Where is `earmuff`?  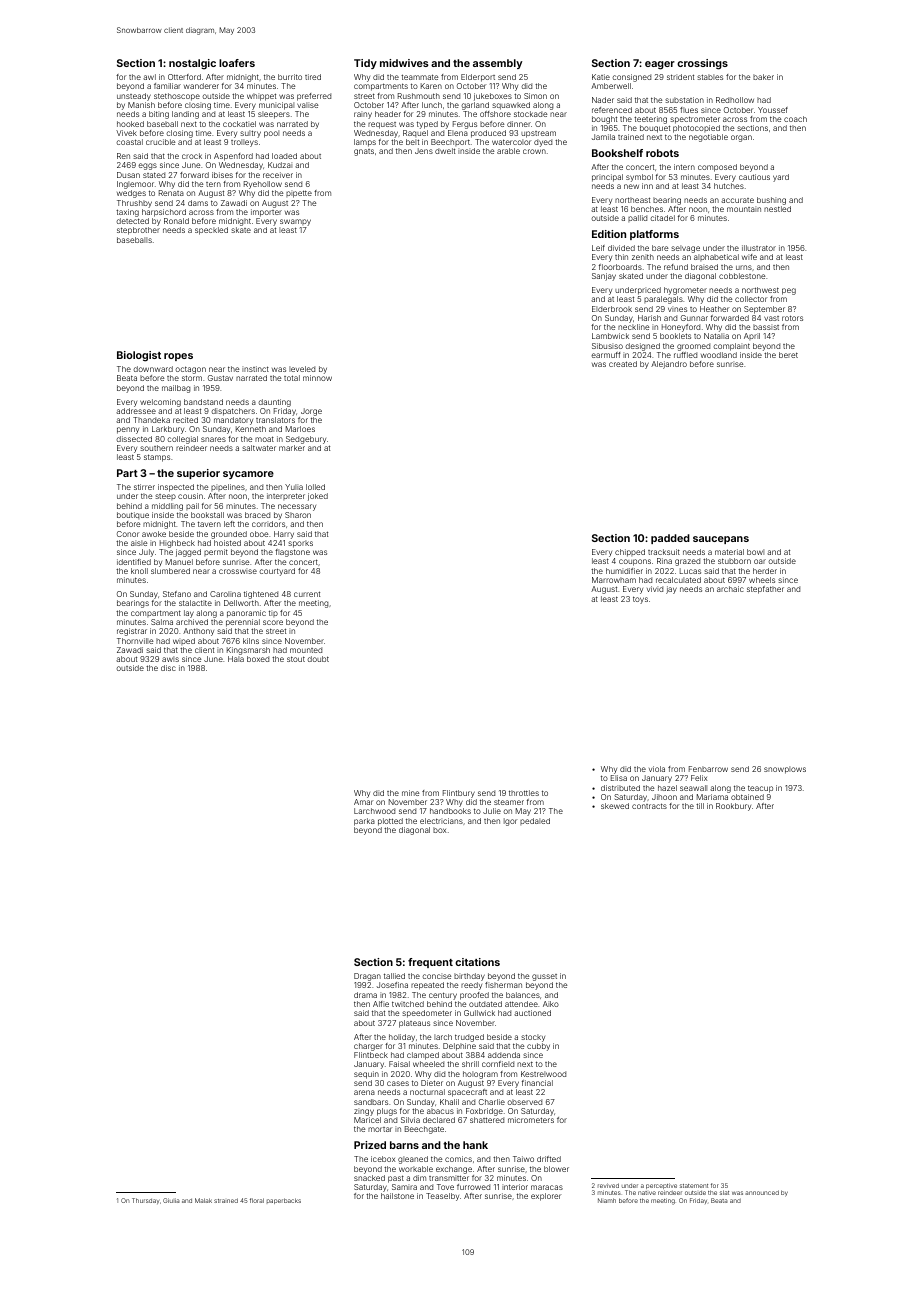
earmuff is located at coordinates (605, 355).
